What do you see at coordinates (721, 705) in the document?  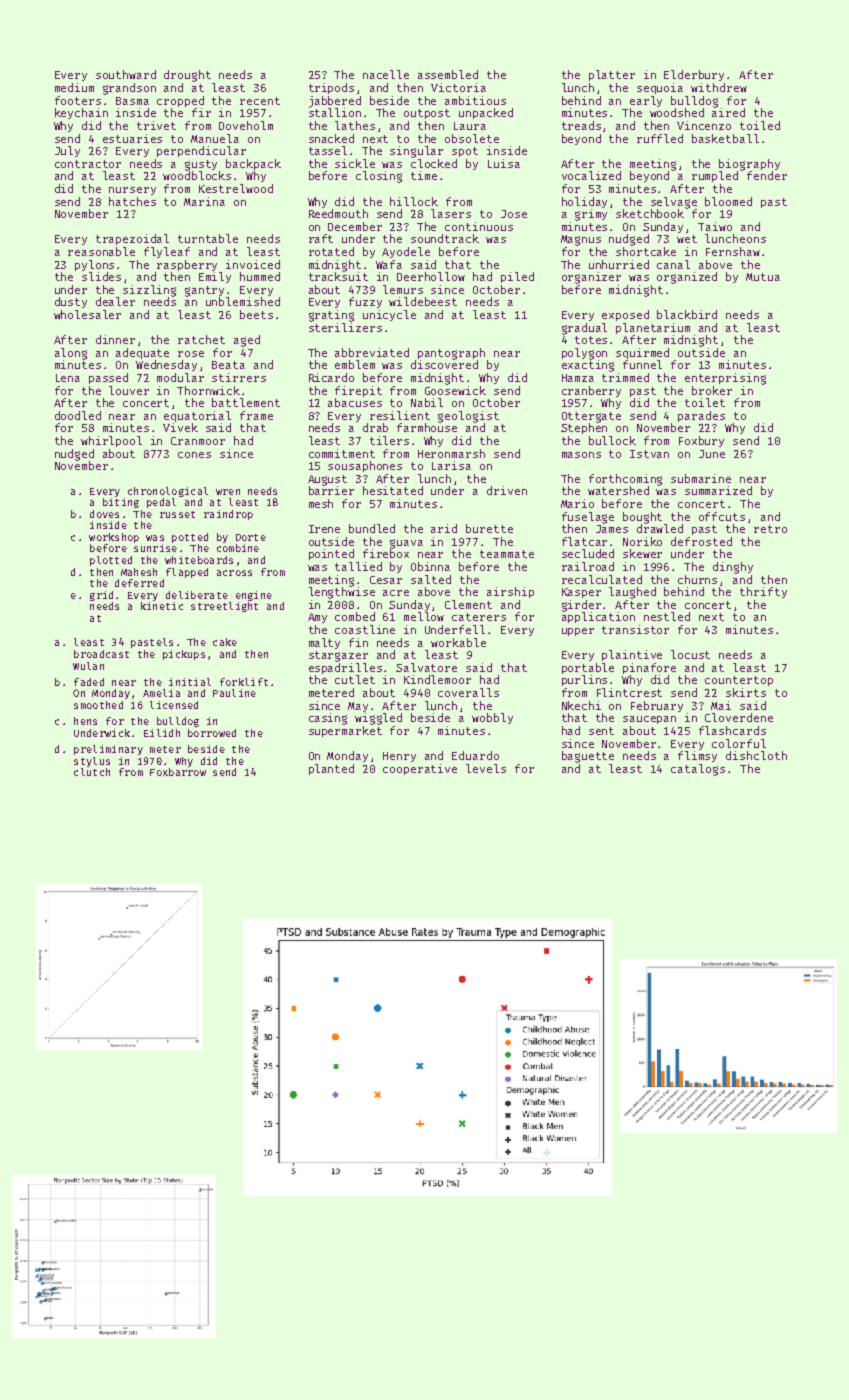 I see `Mai` at bounding box center [721, 705].
